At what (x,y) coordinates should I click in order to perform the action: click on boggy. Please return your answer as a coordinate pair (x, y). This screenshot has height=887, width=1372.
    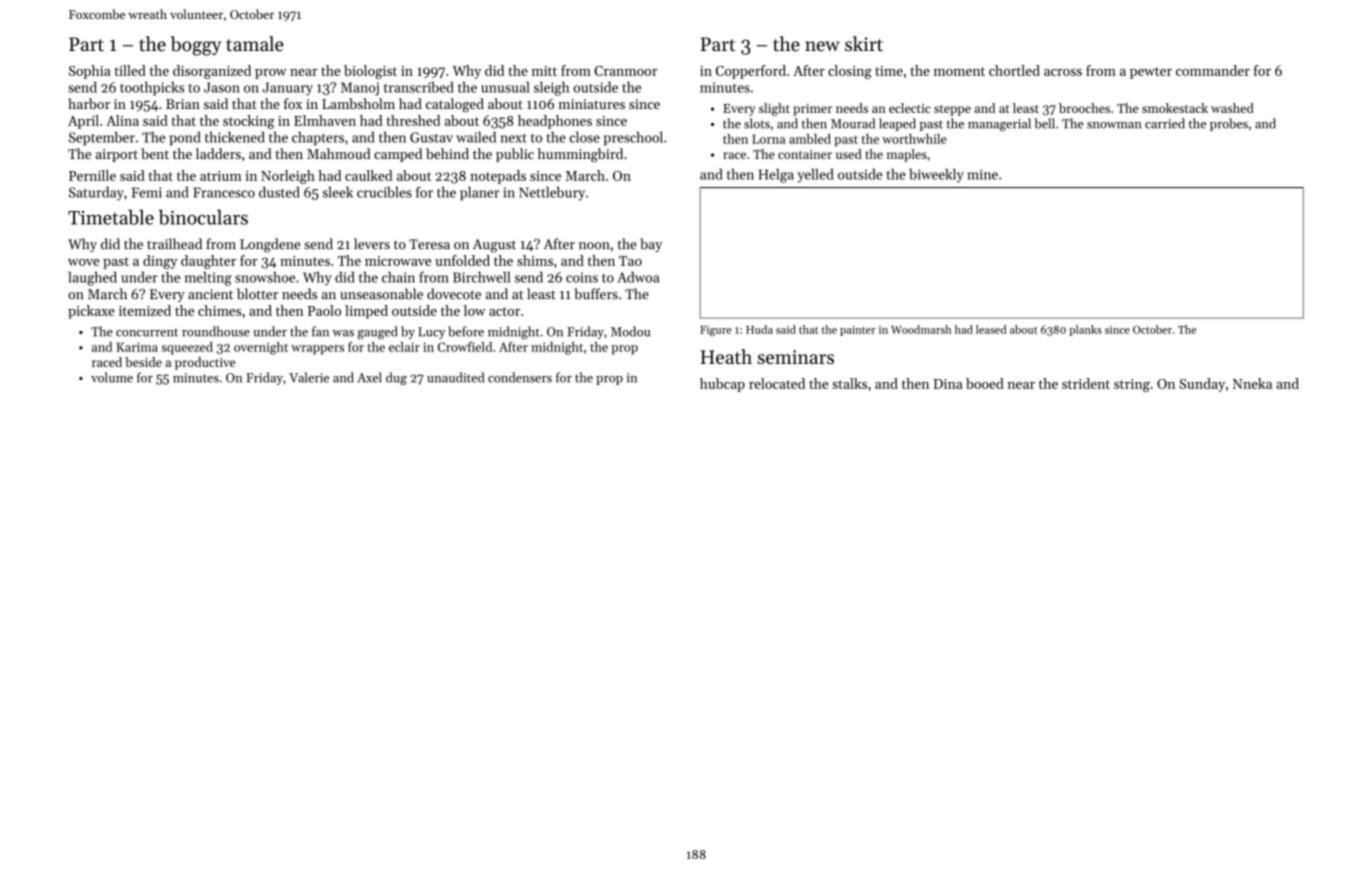
    Looking at the image, I should click on (196, 46).
